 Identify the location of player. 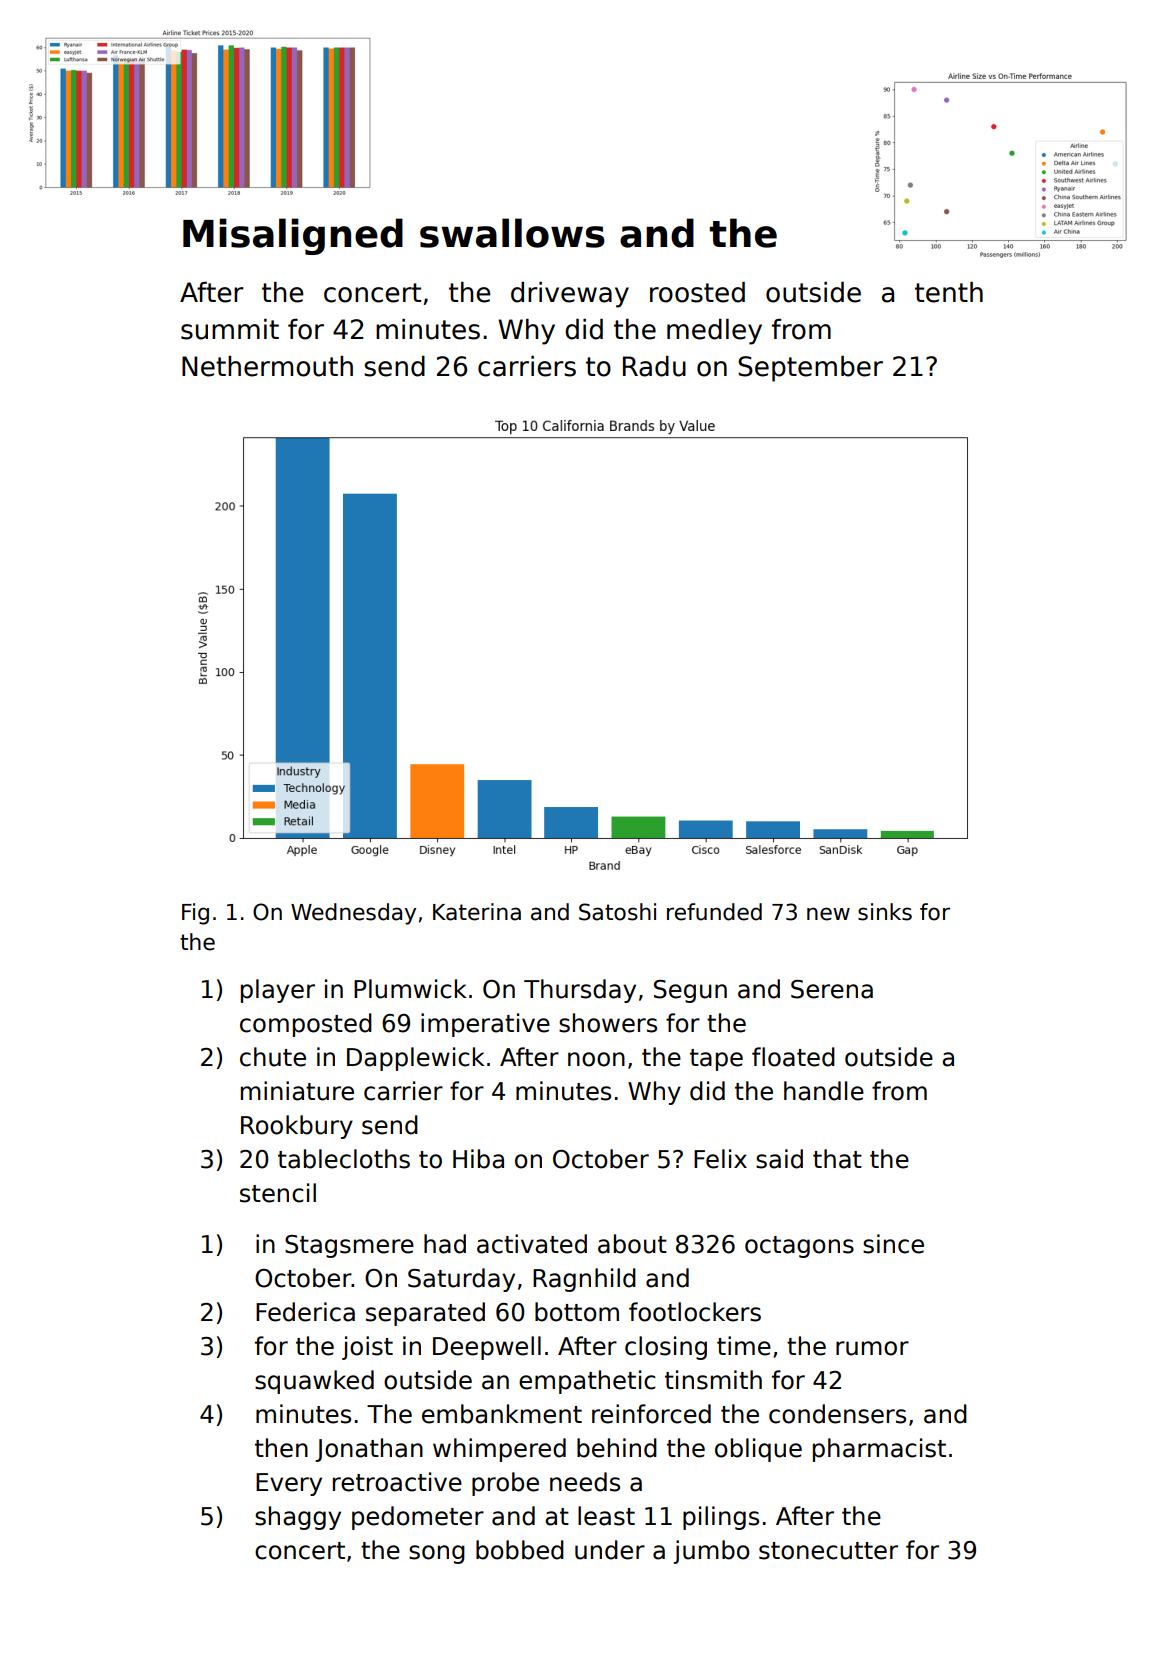
(278, 991).
